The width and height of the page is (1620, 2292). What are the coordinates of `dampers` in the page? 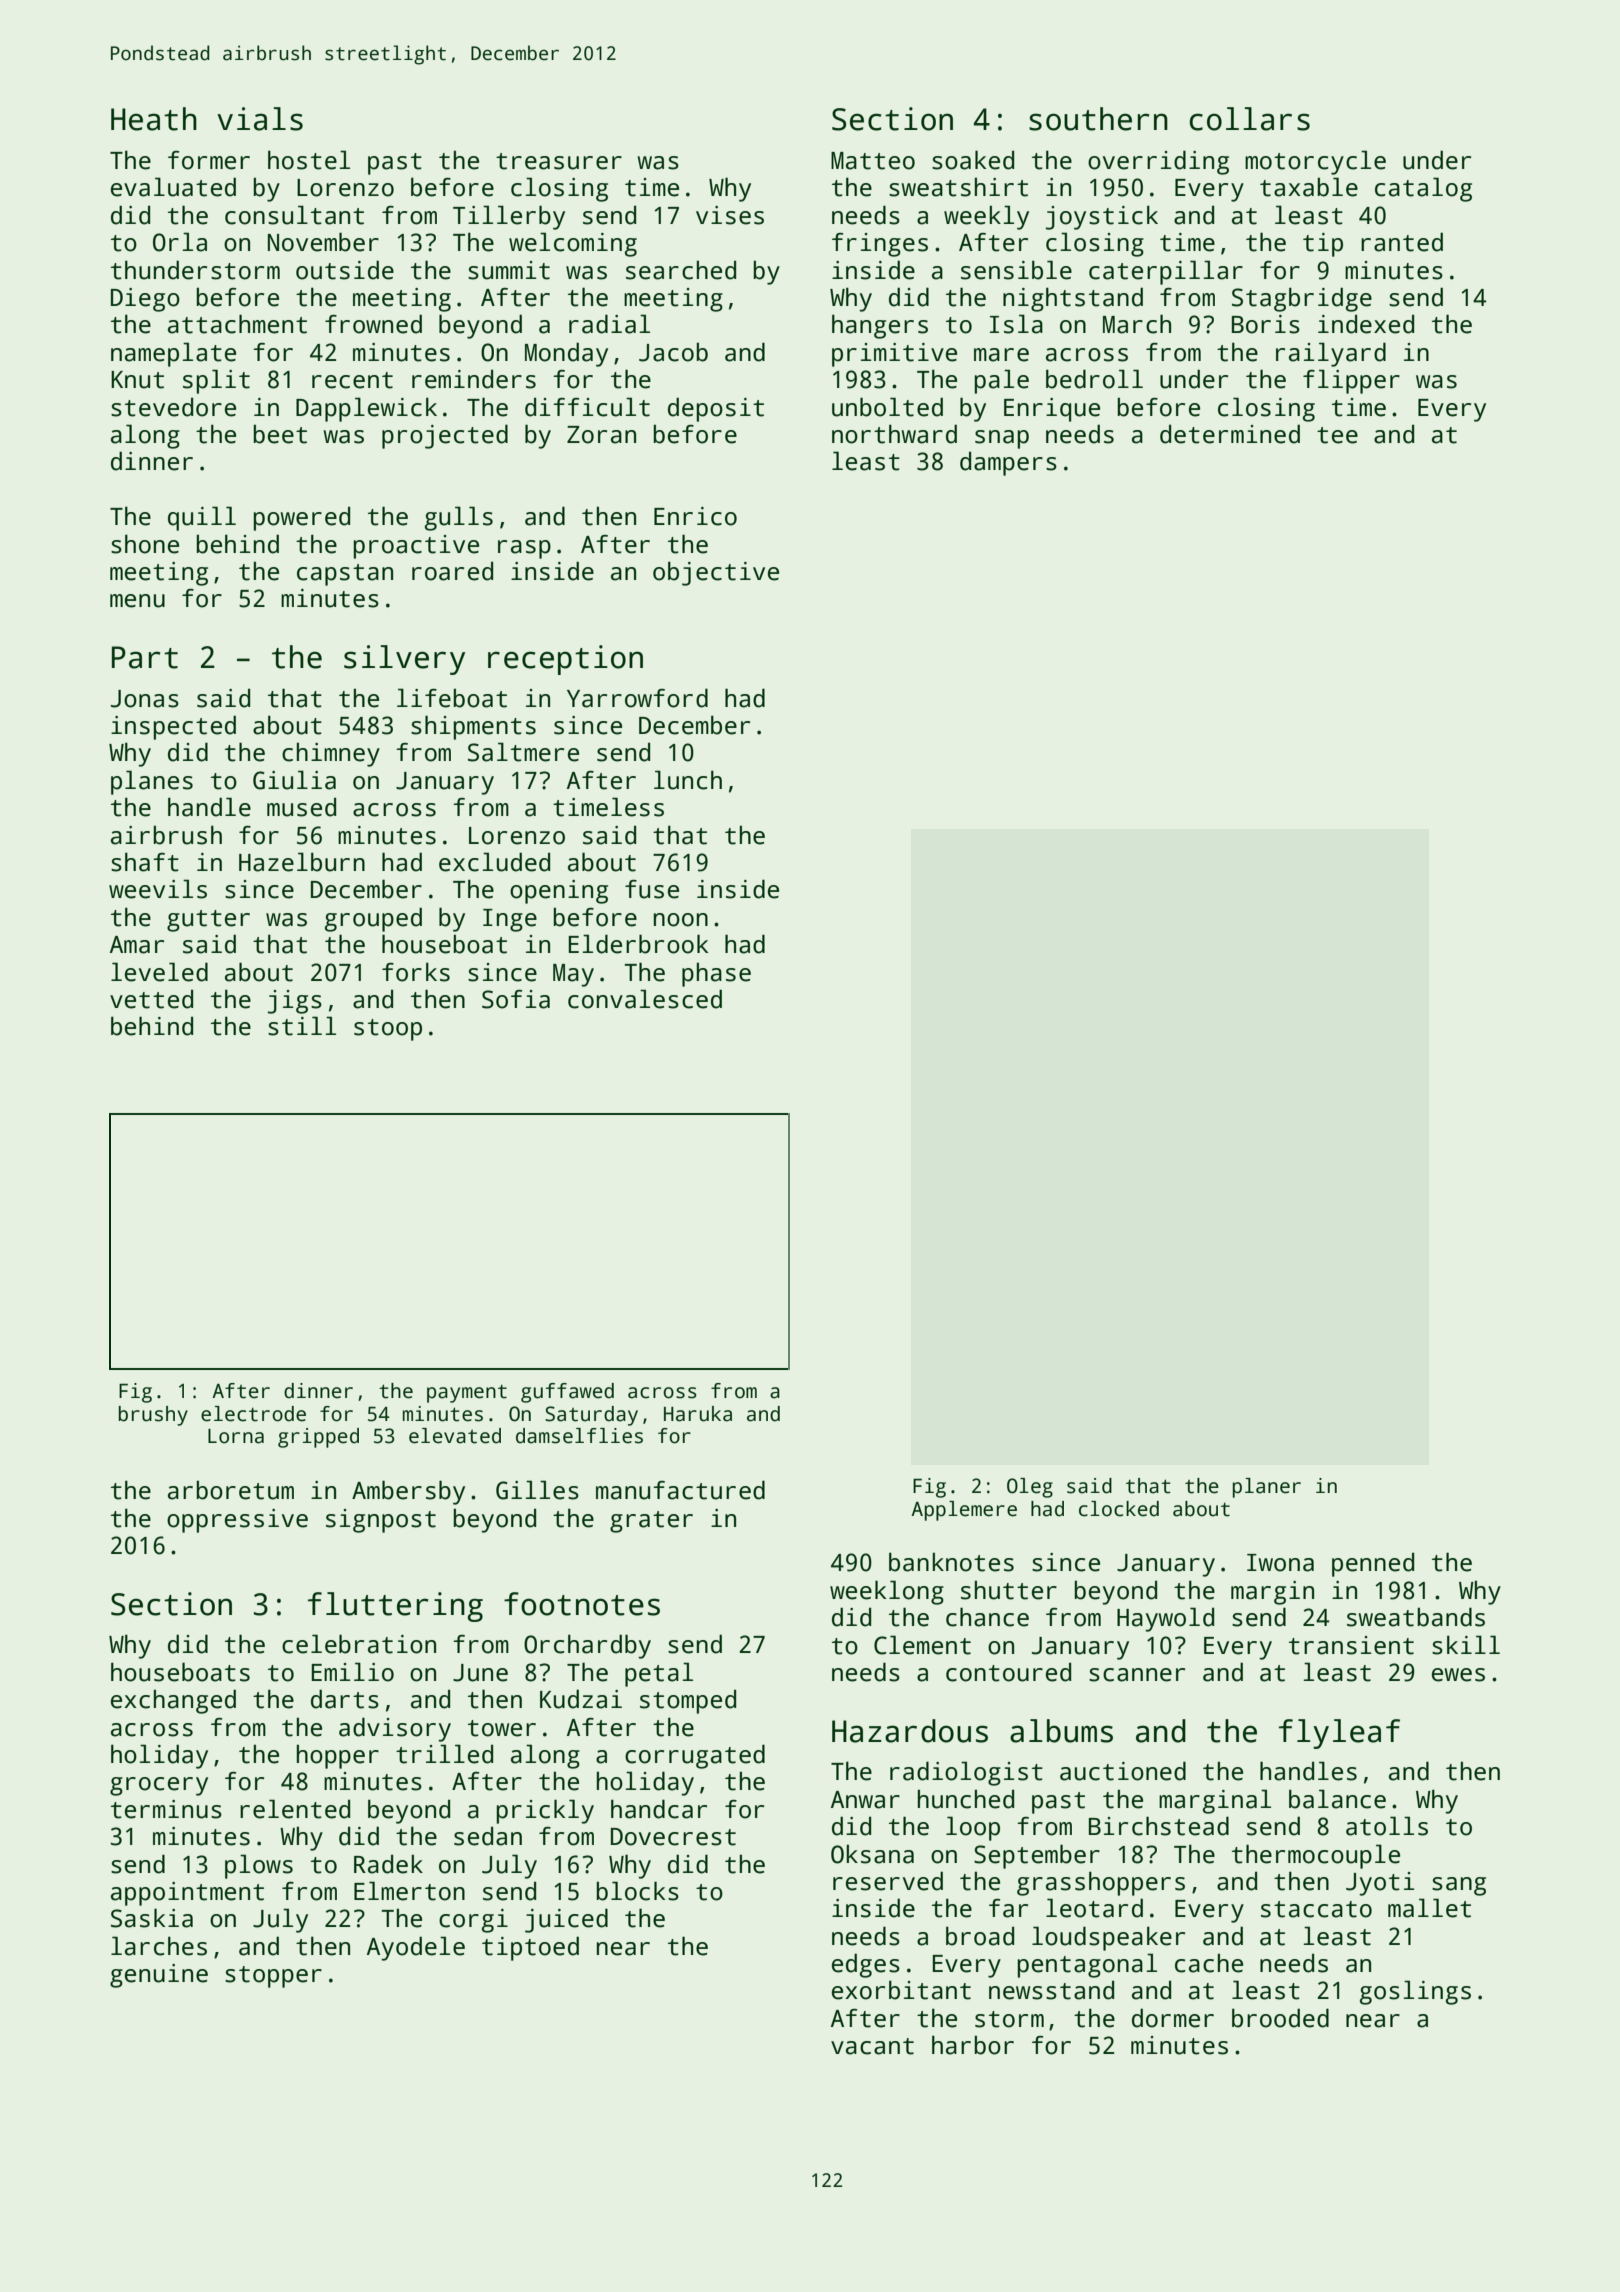 It's located at (1008, 464).
